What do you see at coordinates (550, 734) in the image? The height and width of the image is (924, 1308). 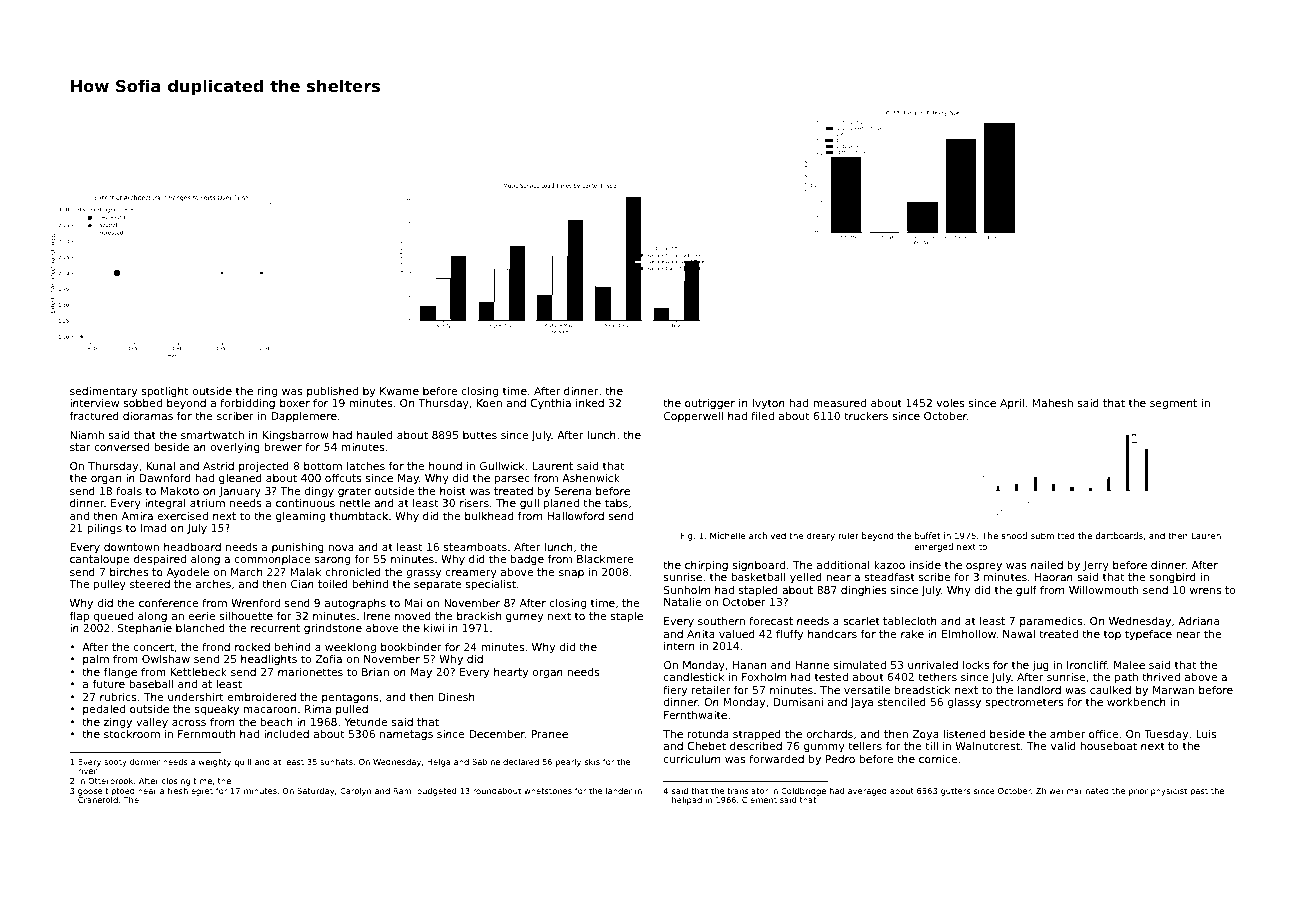 I see `Pranee` at bounding box center [550, 734].
